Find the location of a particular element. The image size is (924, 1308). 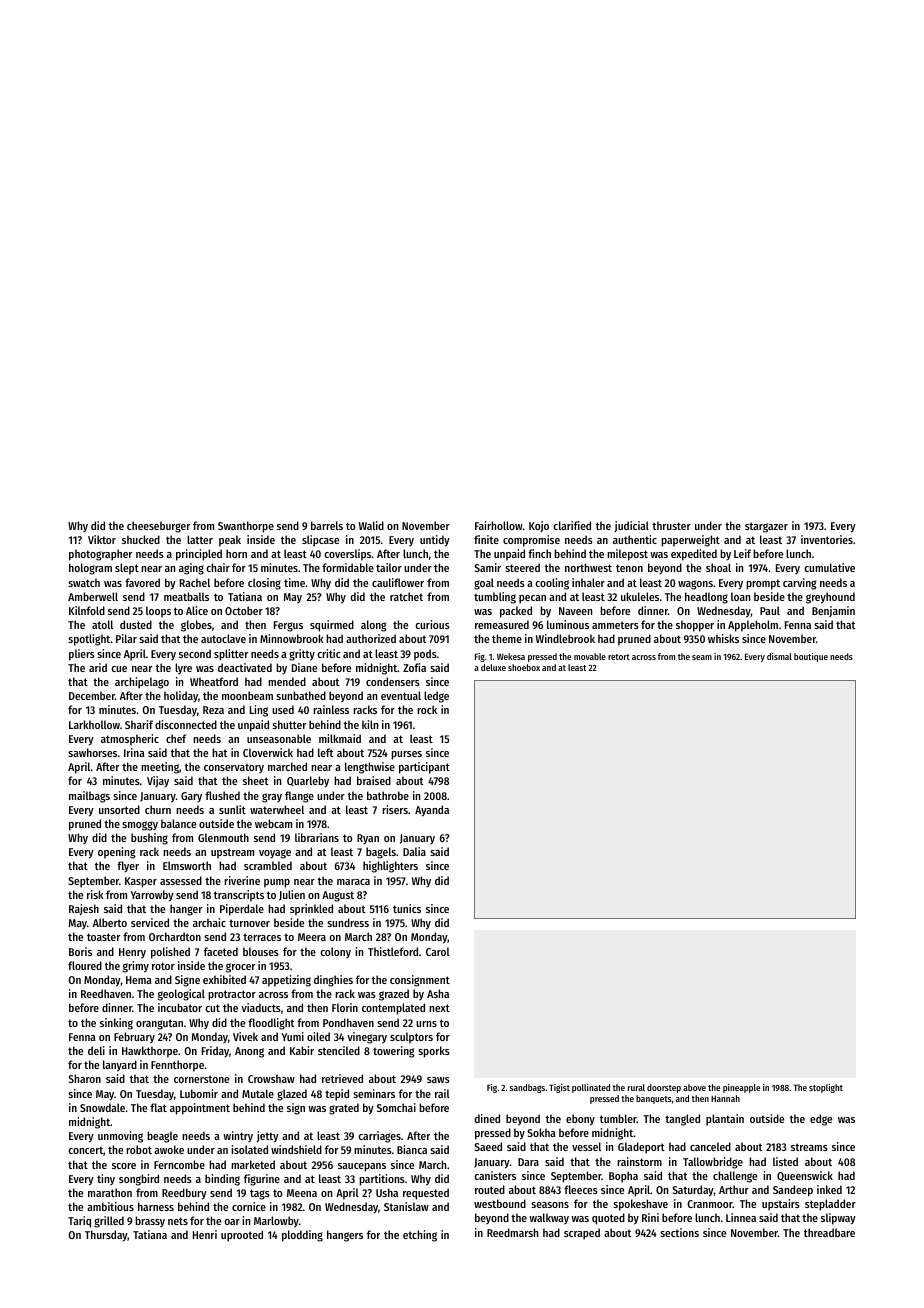

stargazer is located at coordinates (766, 527).
